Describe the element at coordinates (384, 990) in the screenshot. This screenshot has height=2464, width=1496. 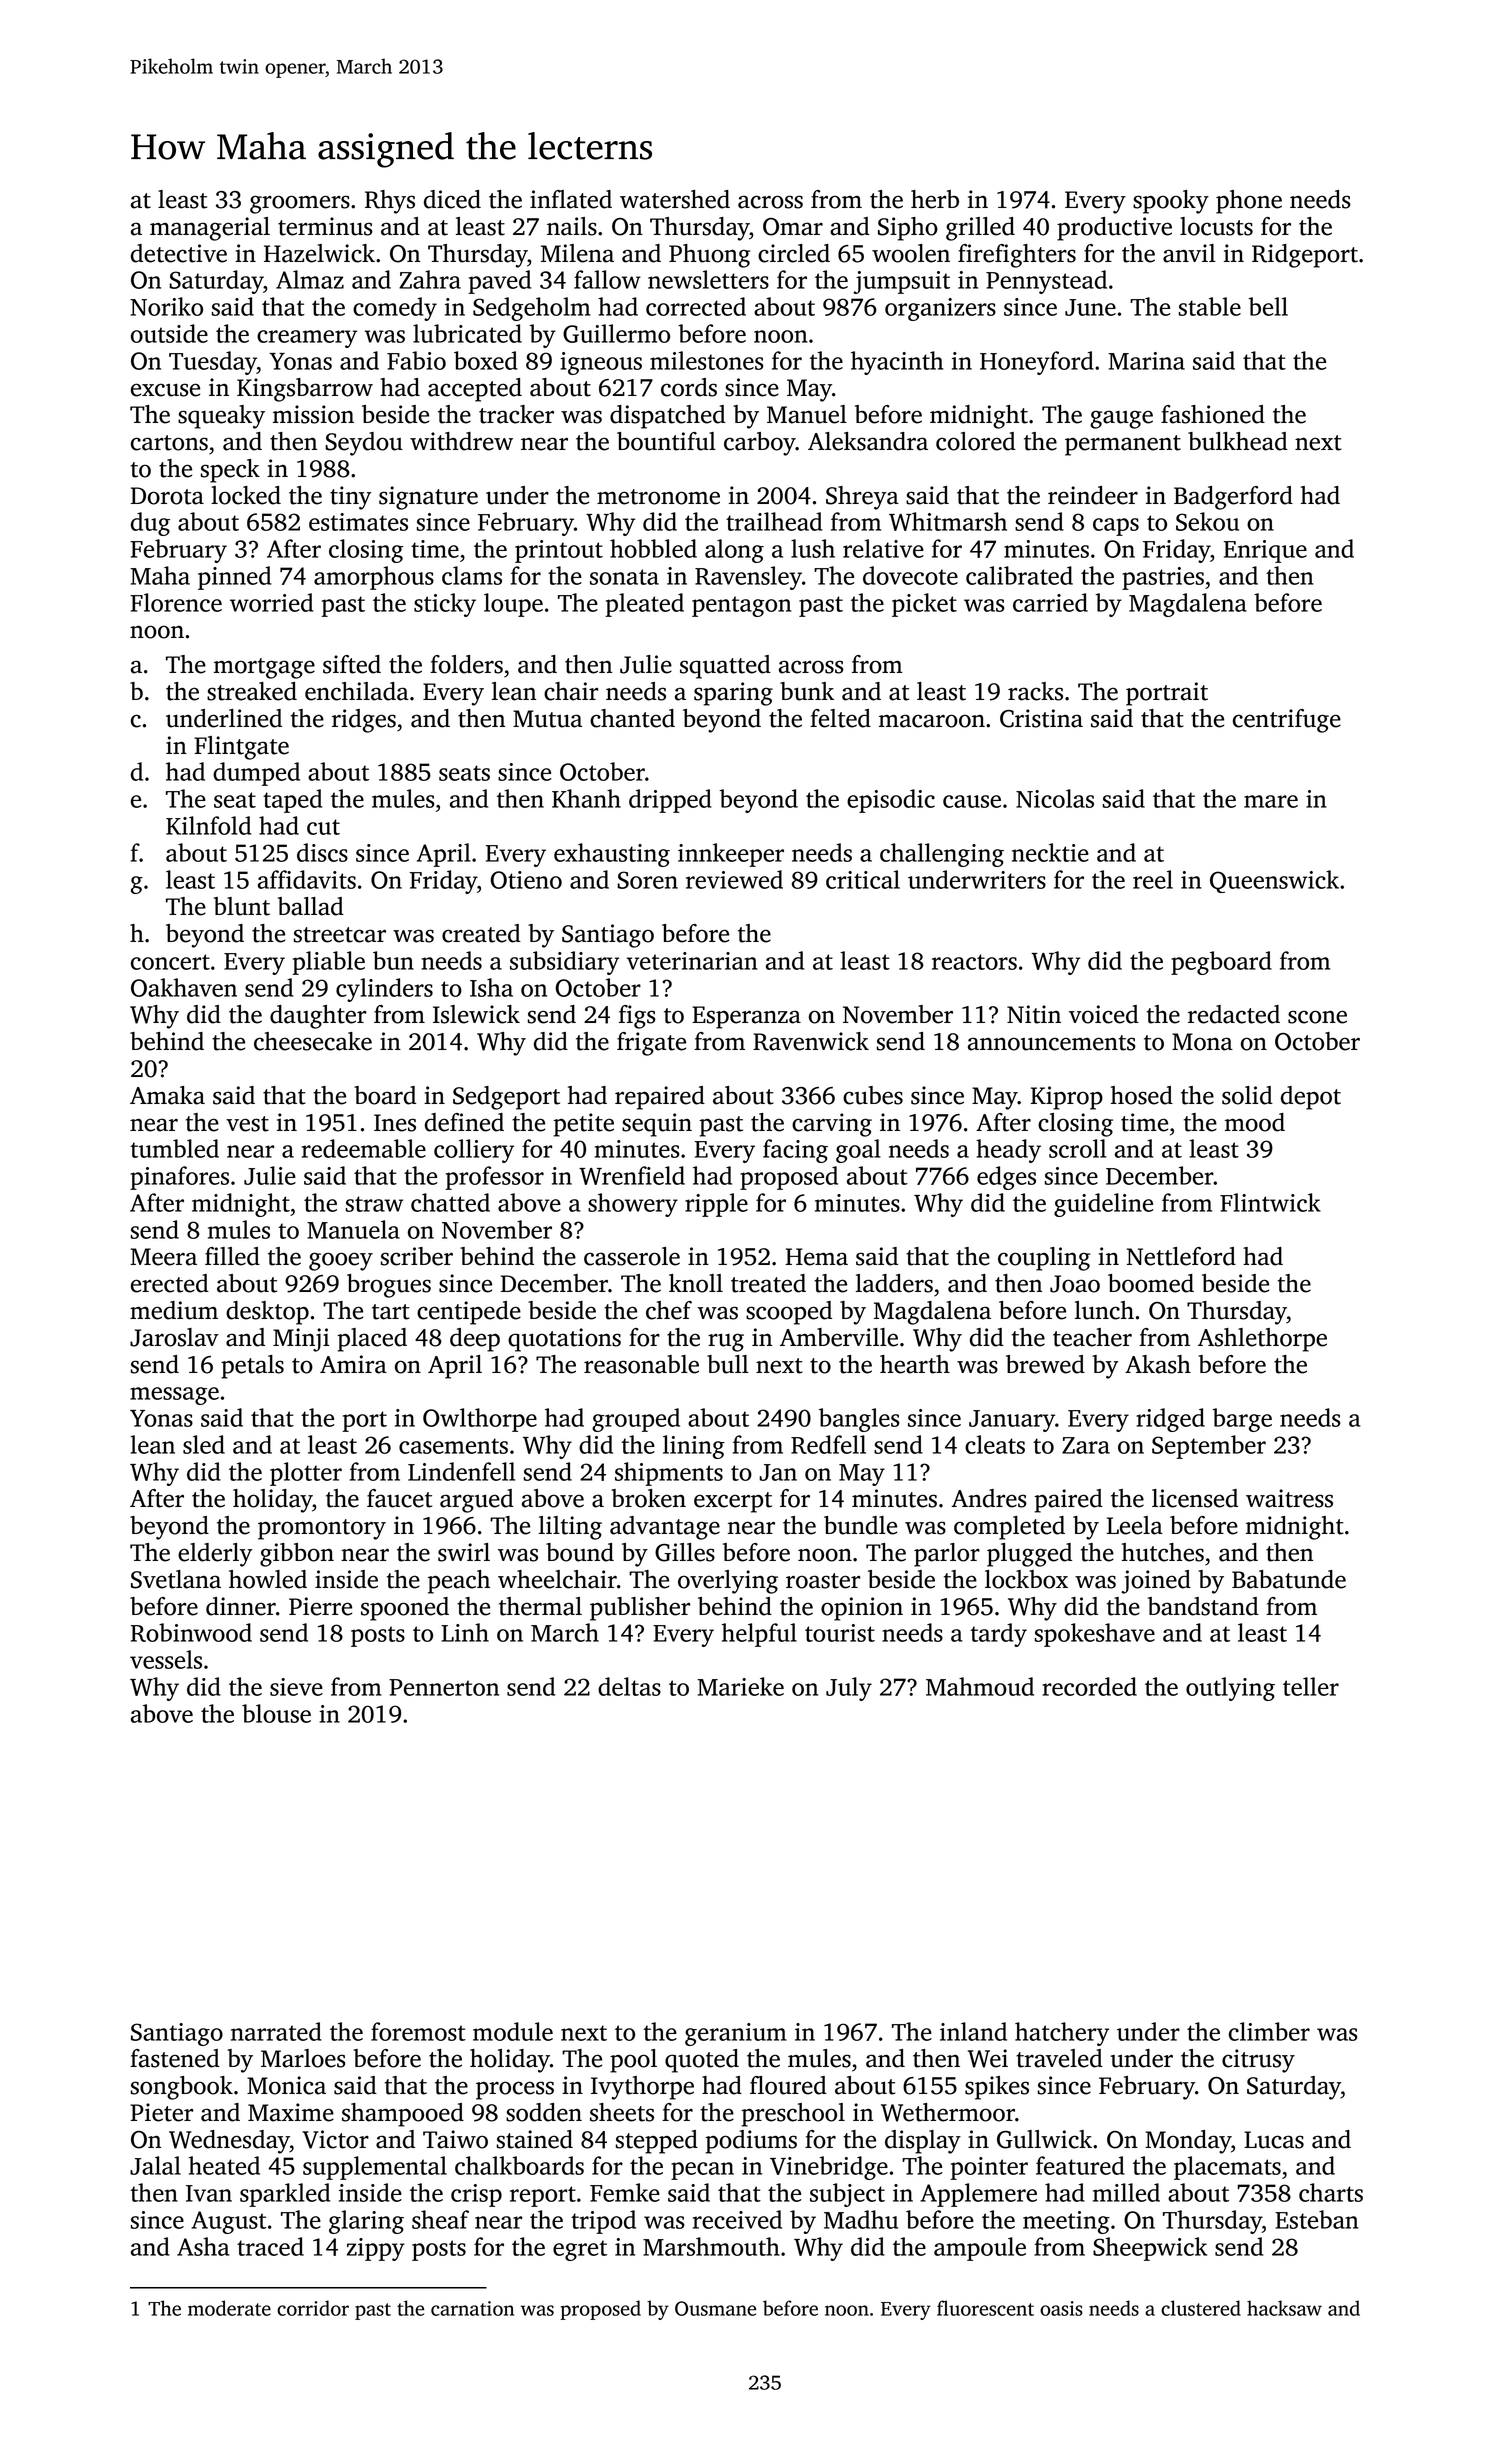
I see `cylinders` at that location.
